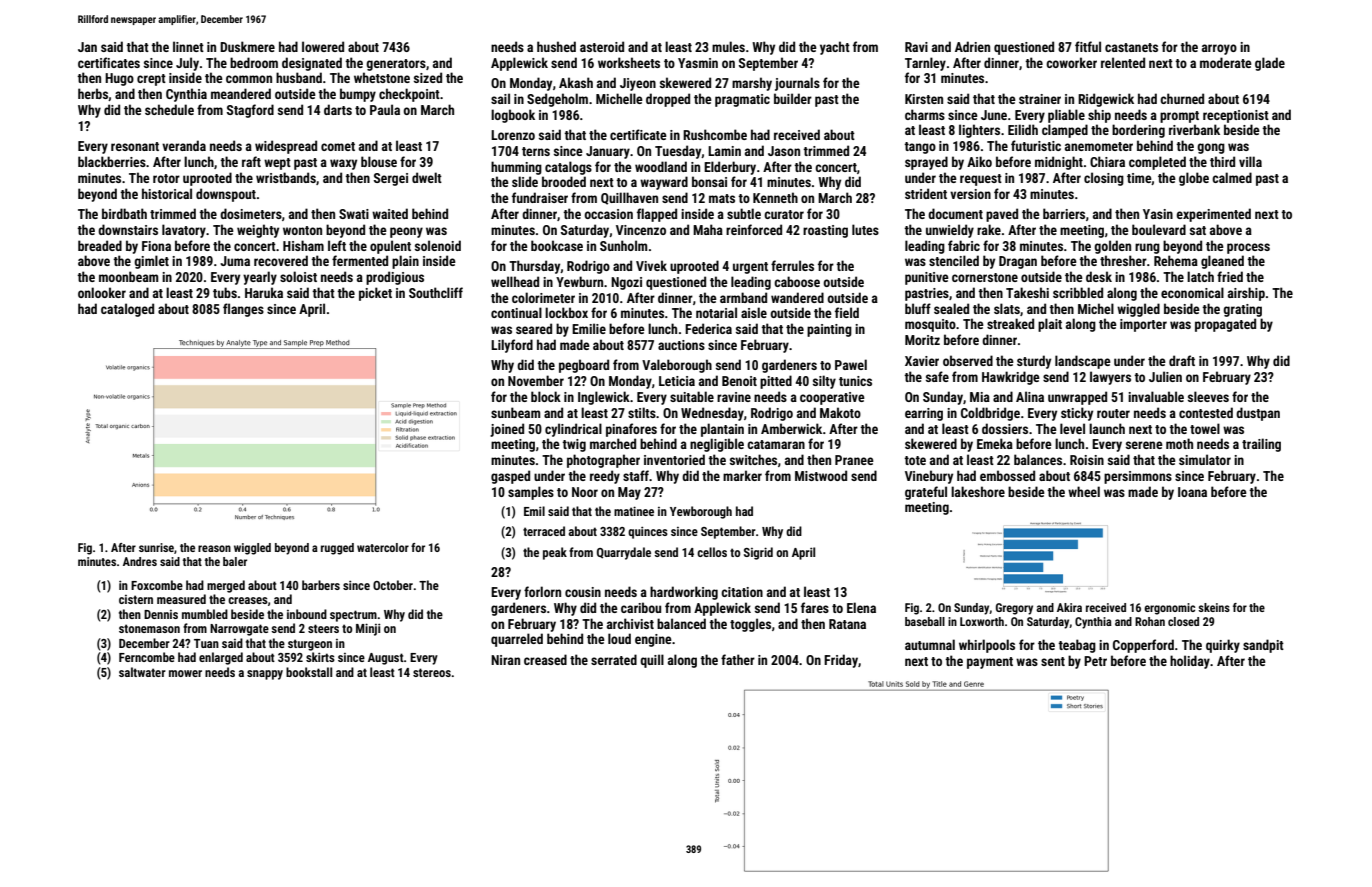  What do you see at coordinates (188, 46) in the screenshot?
I see `linnet` at bounding box center [188, 46].
